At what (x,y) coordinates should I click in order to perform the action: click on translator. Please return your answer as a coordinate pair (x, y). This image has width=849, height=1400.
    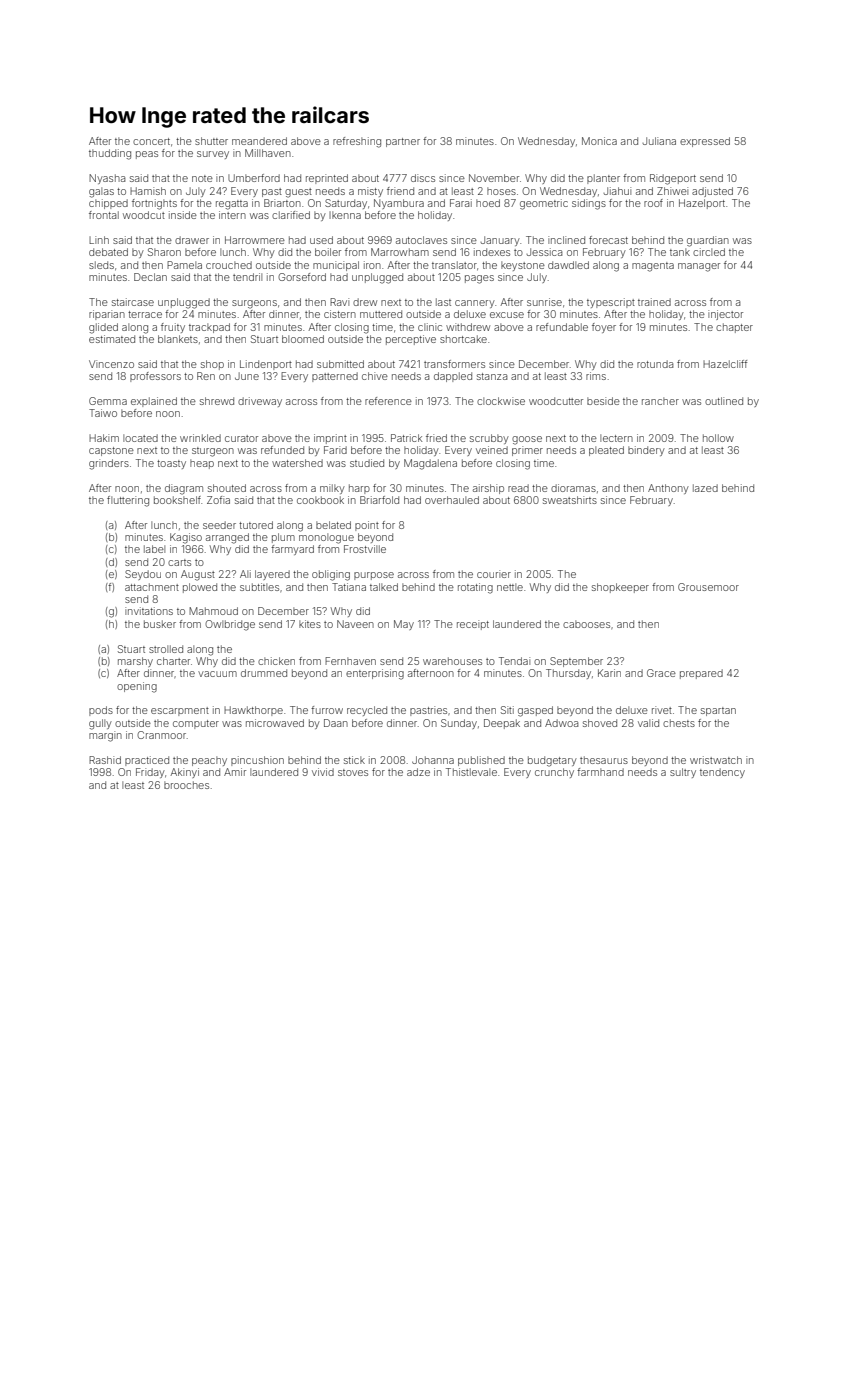
    Looking at the image, I should click on (454, 265).
